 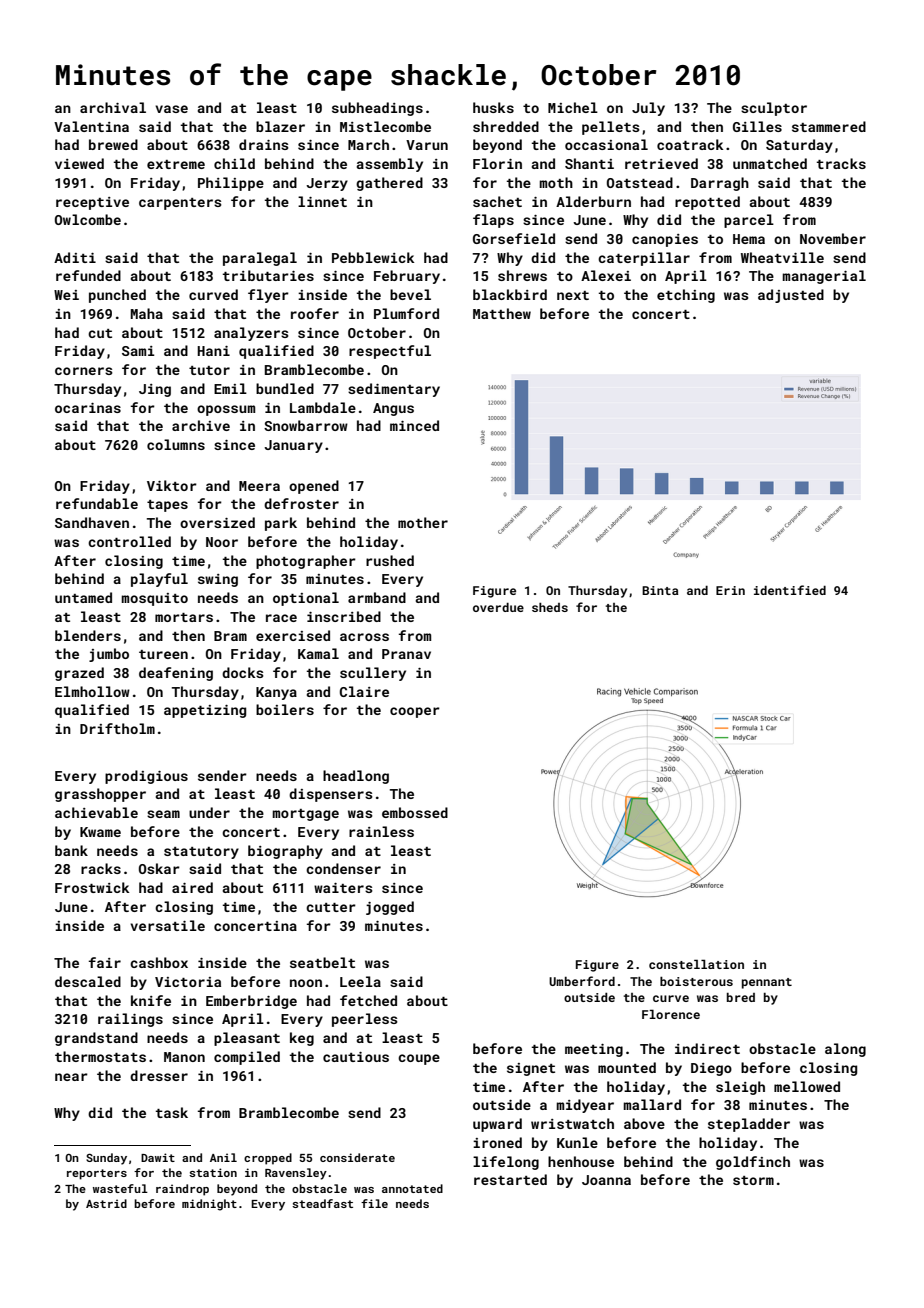 What do you see at coordinates (171, 109) in the screenshot?
I see `vase` at bounding box center [171, 109].
